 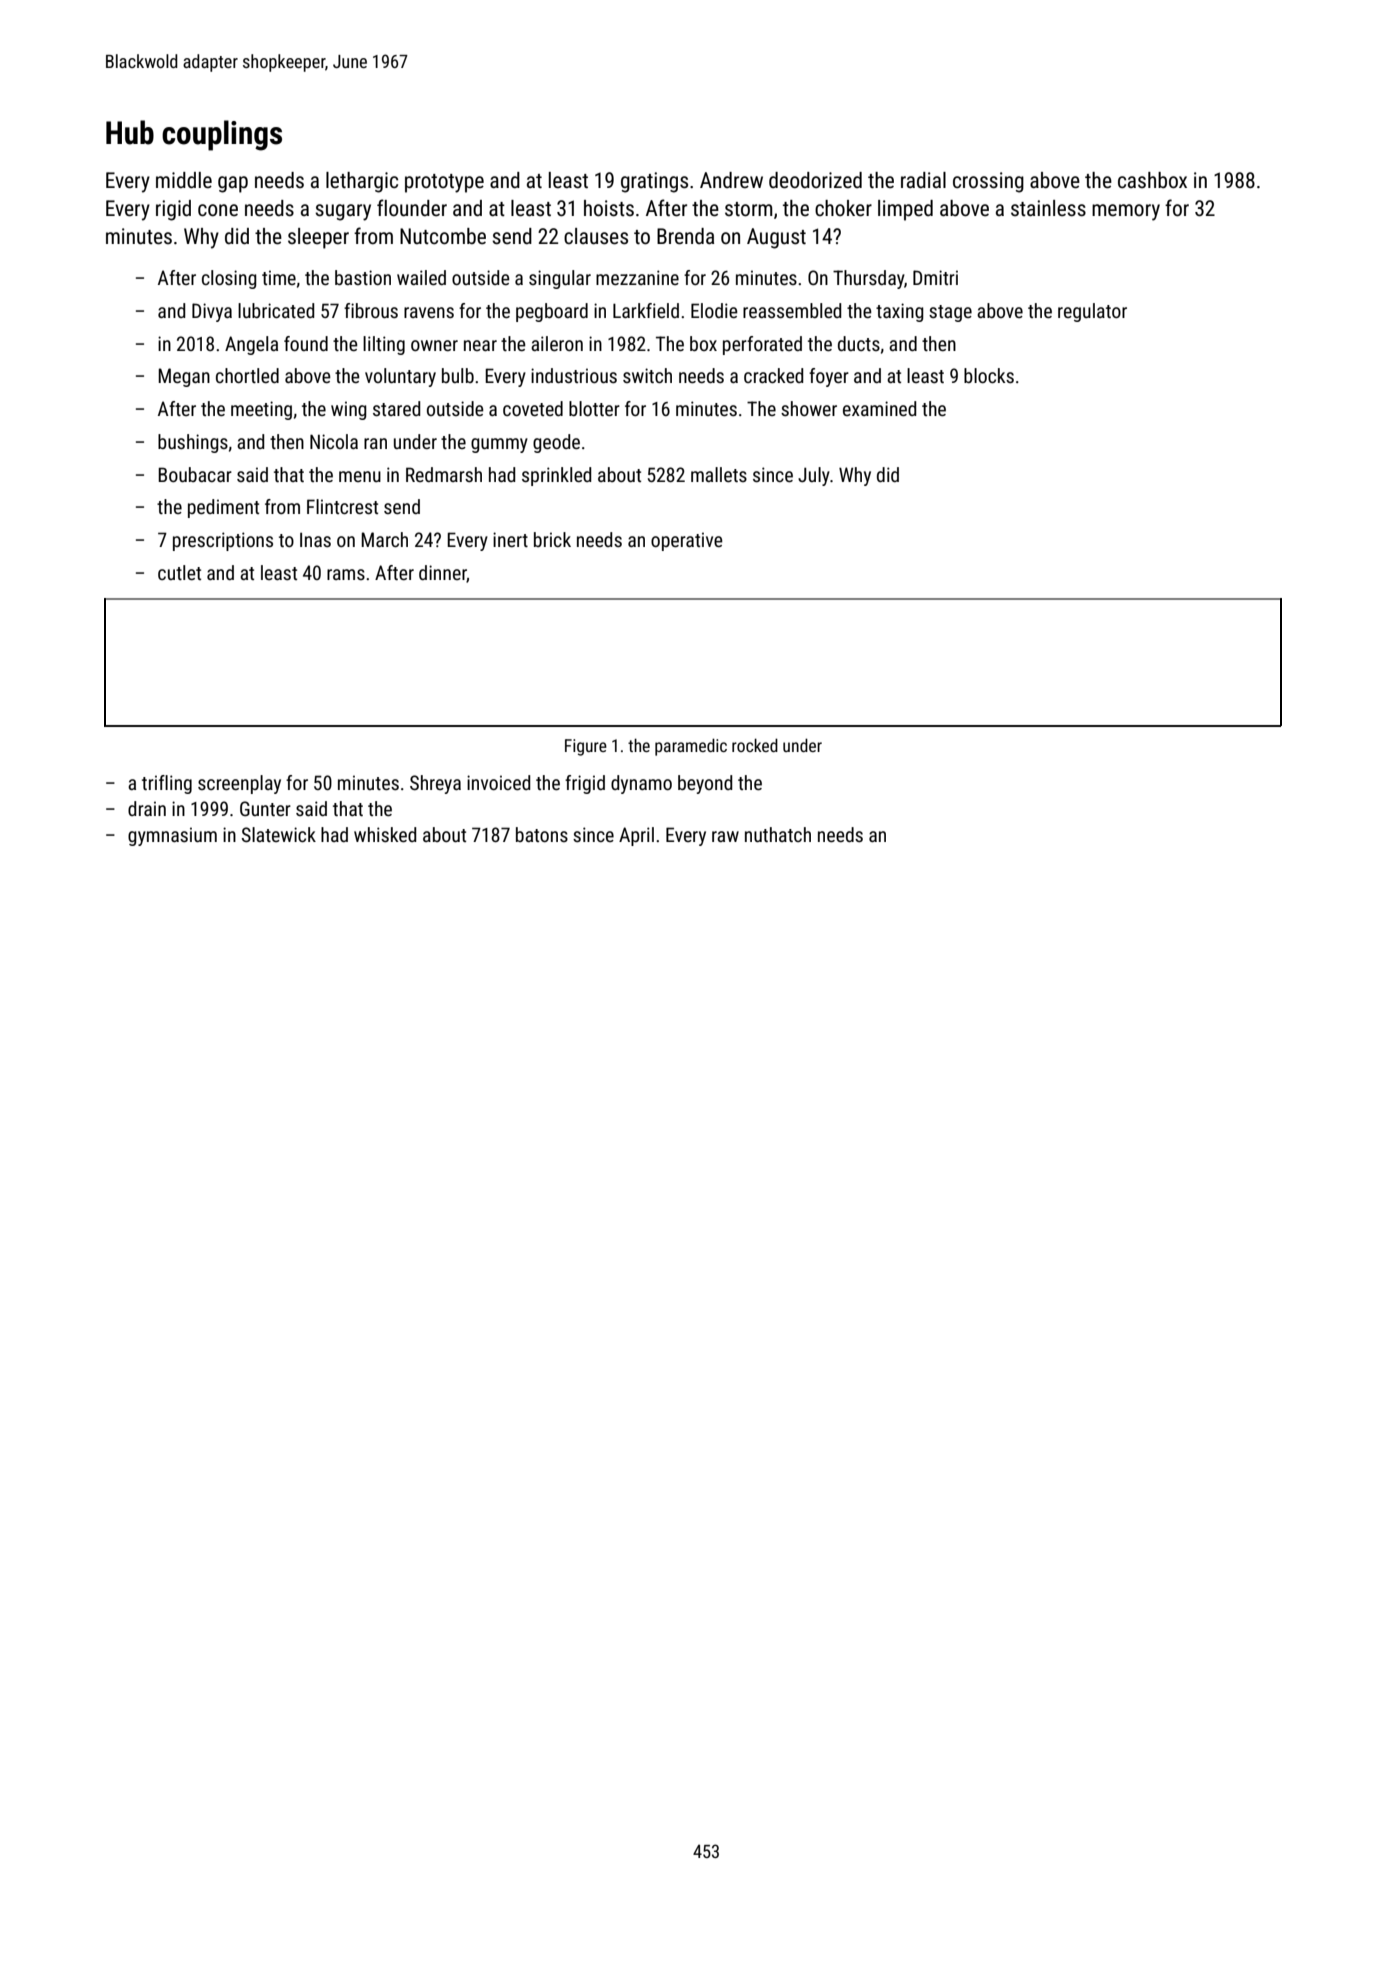 What do you see at coordinates (498, 782) in the screenshot?
I see `invoiced` at bounding box center [498, 782].
